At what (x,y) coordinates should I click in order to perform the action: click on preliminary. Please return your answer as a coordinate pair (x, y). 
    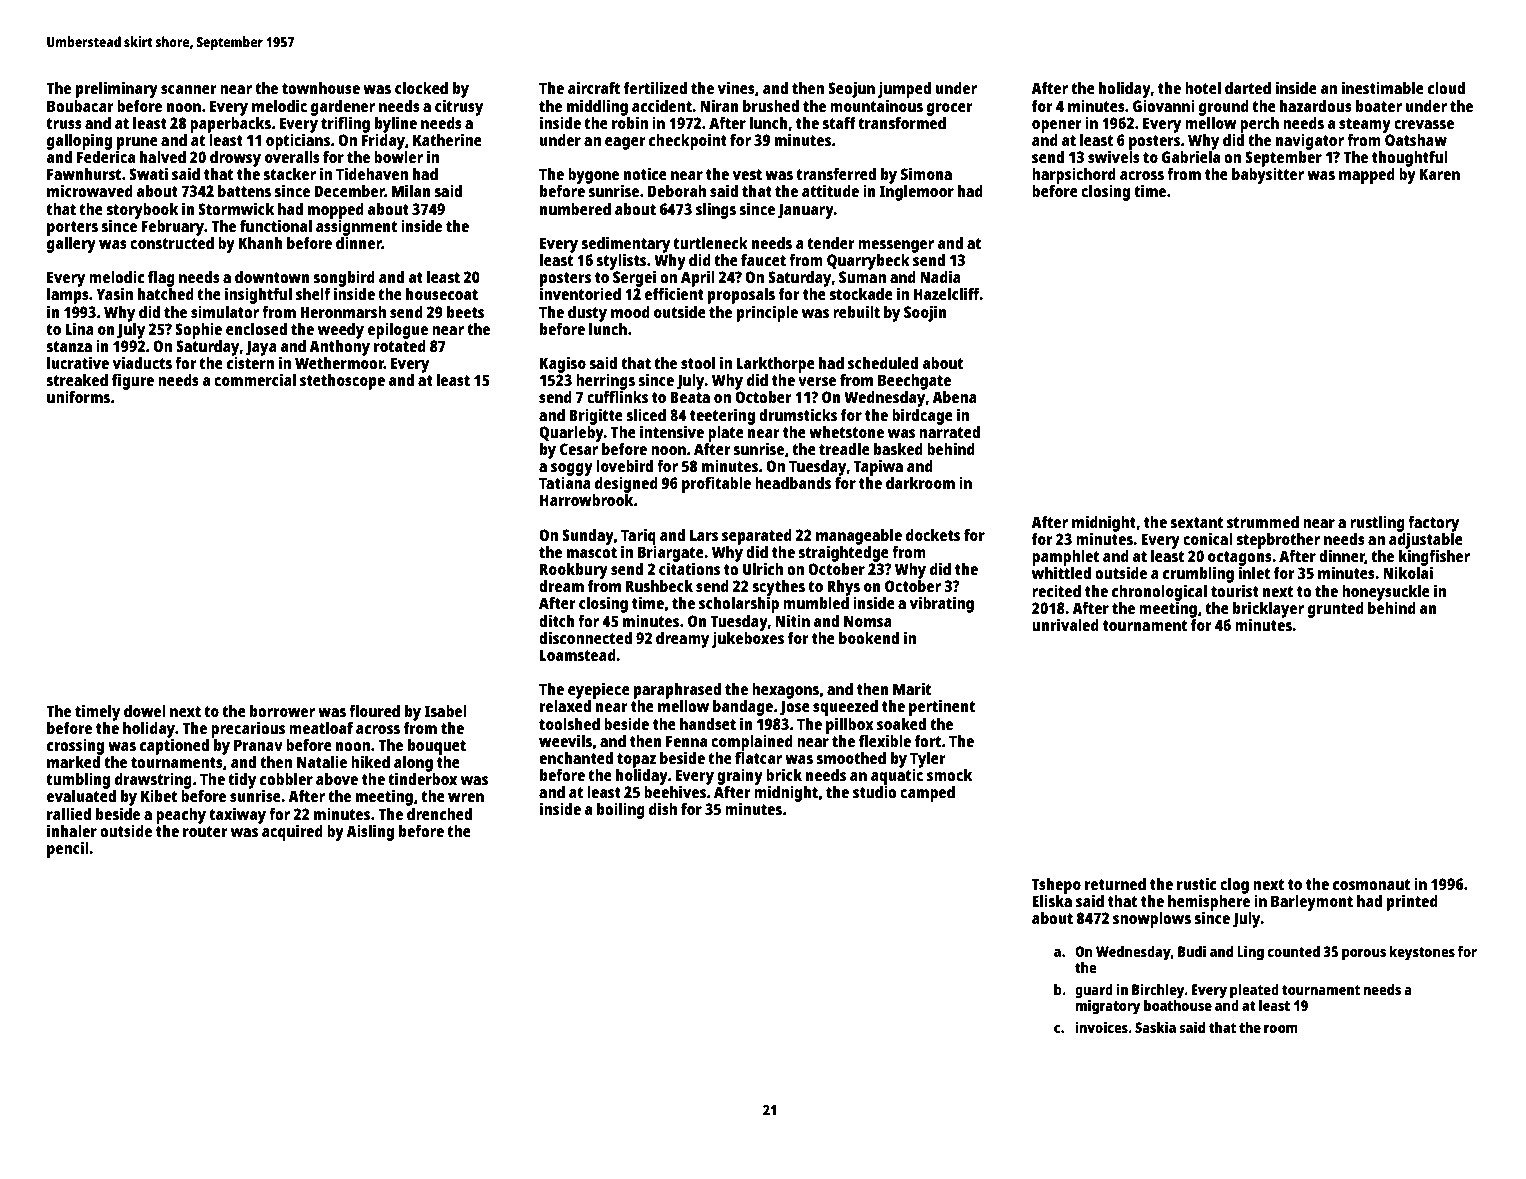
    Looking at the image, I should click on (117, 89).
